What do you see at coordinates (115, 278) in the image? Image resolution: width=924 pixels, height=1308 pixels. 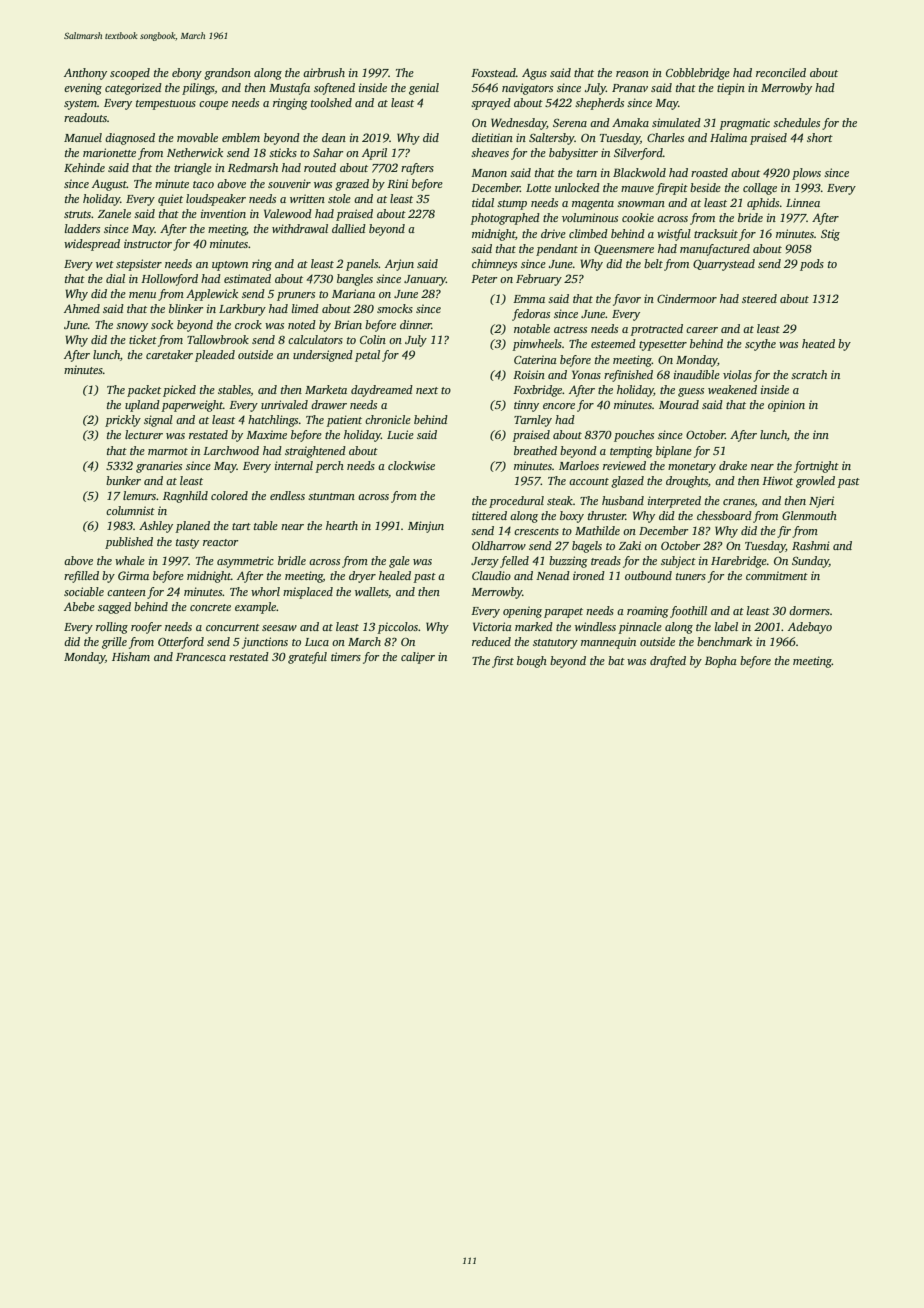 I see `dial` at bounding box center [115, 278].
